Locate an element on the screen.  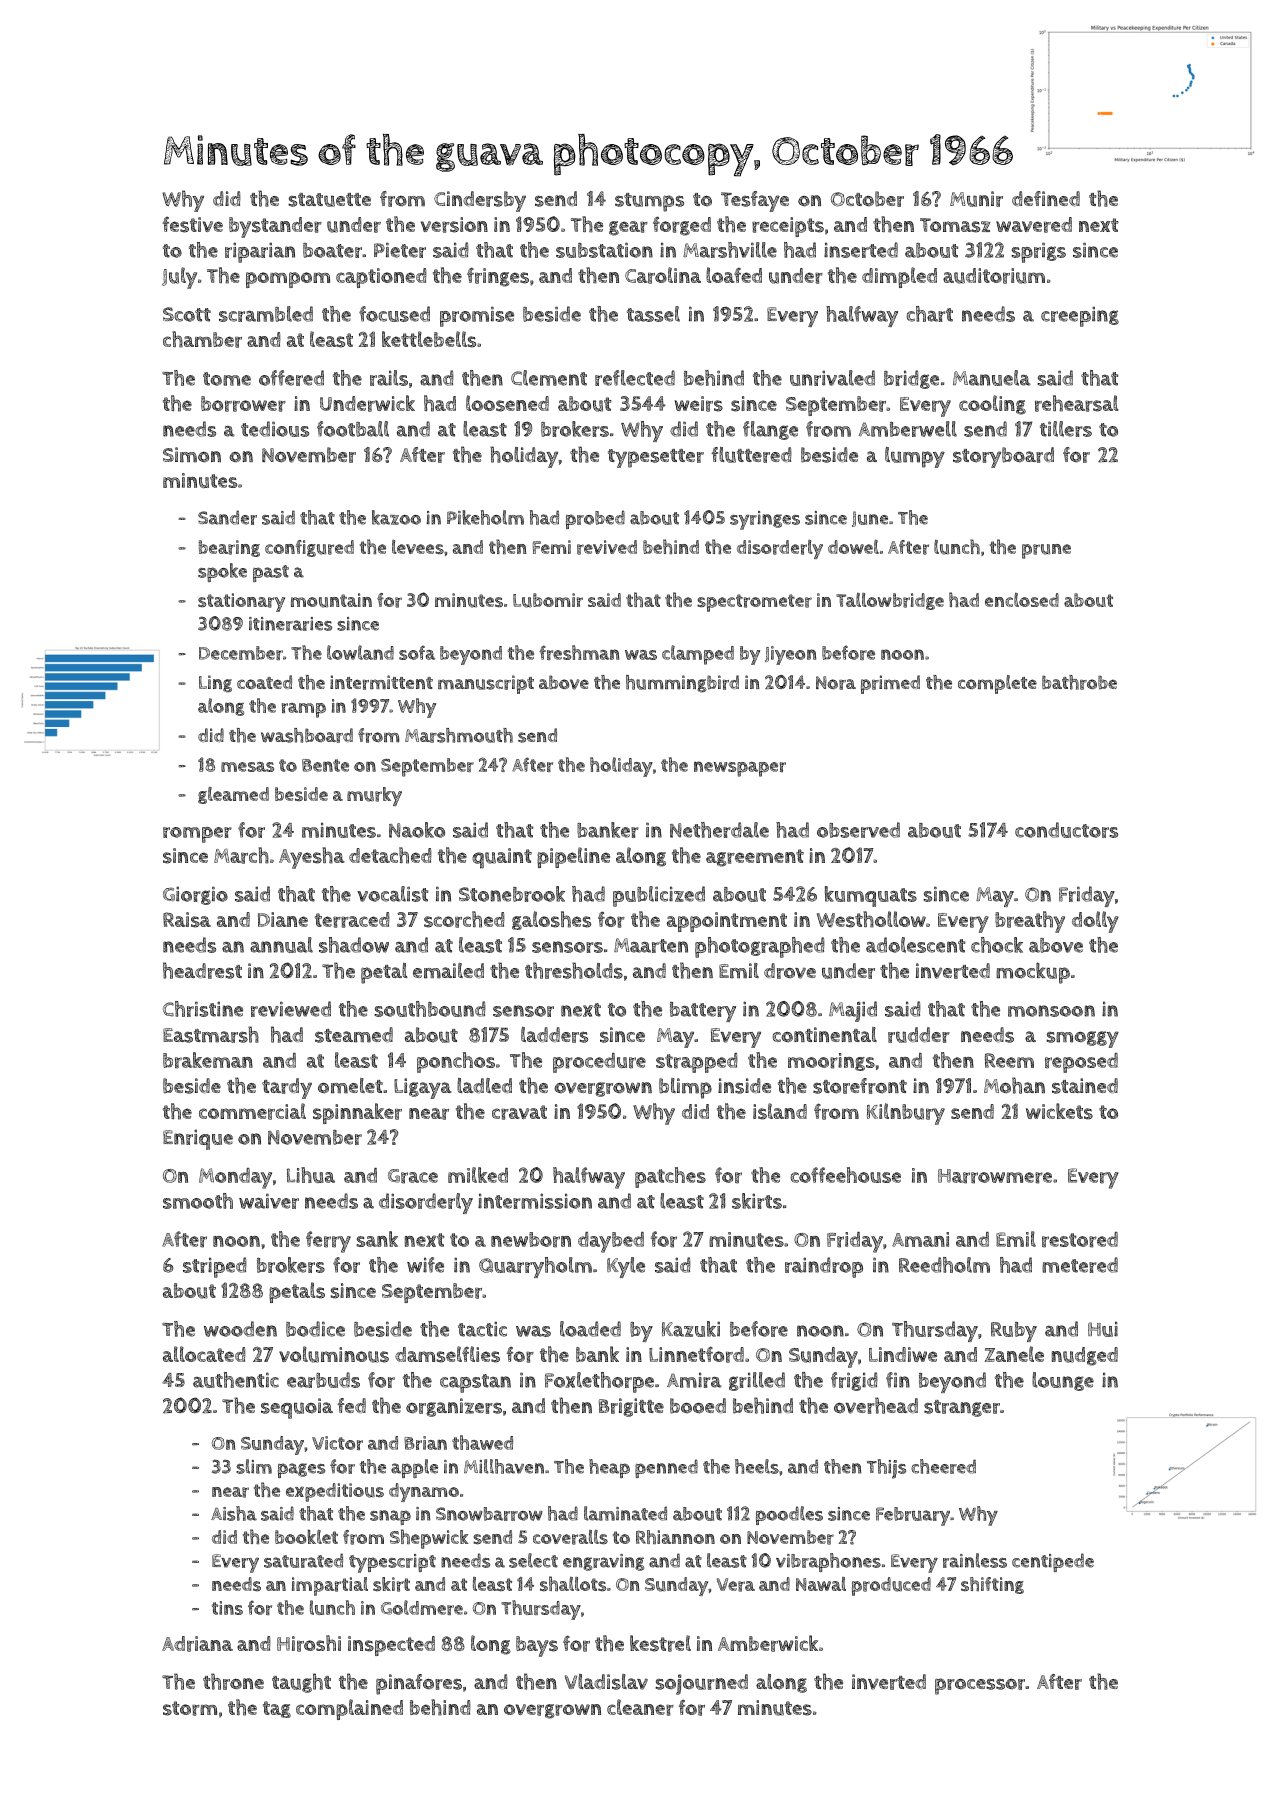
cleaner is located at coordinates (640, 1707).
